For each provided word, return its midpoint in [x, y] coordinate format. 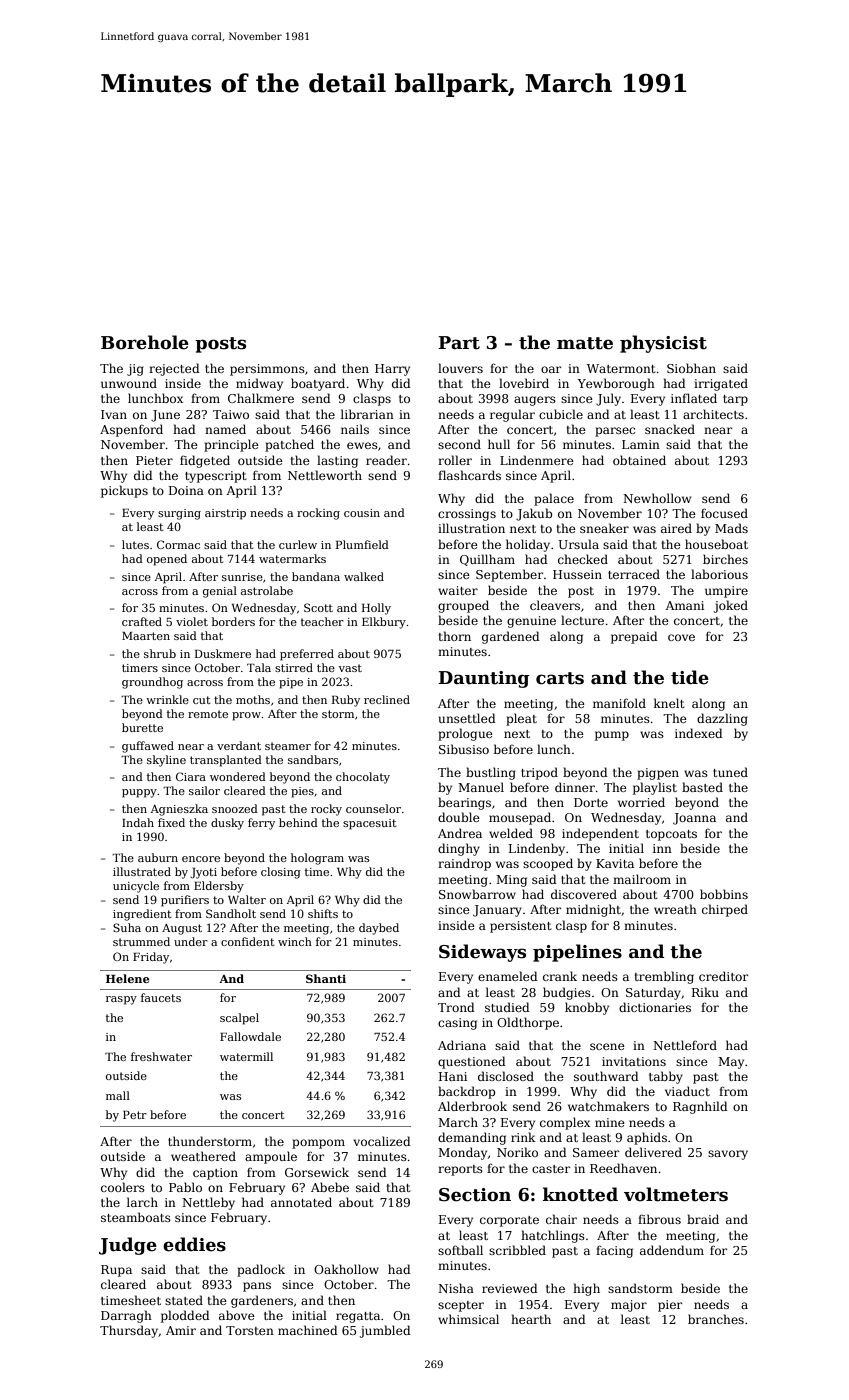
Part [459, 343]
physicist [663, 344]
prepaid [634, 637]
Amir [181, 1330]
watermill [246, 1056]
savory [728, 1155]
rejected [174, 369]
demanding [472, 1138]
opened [167, 560]
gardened [511, 637]
